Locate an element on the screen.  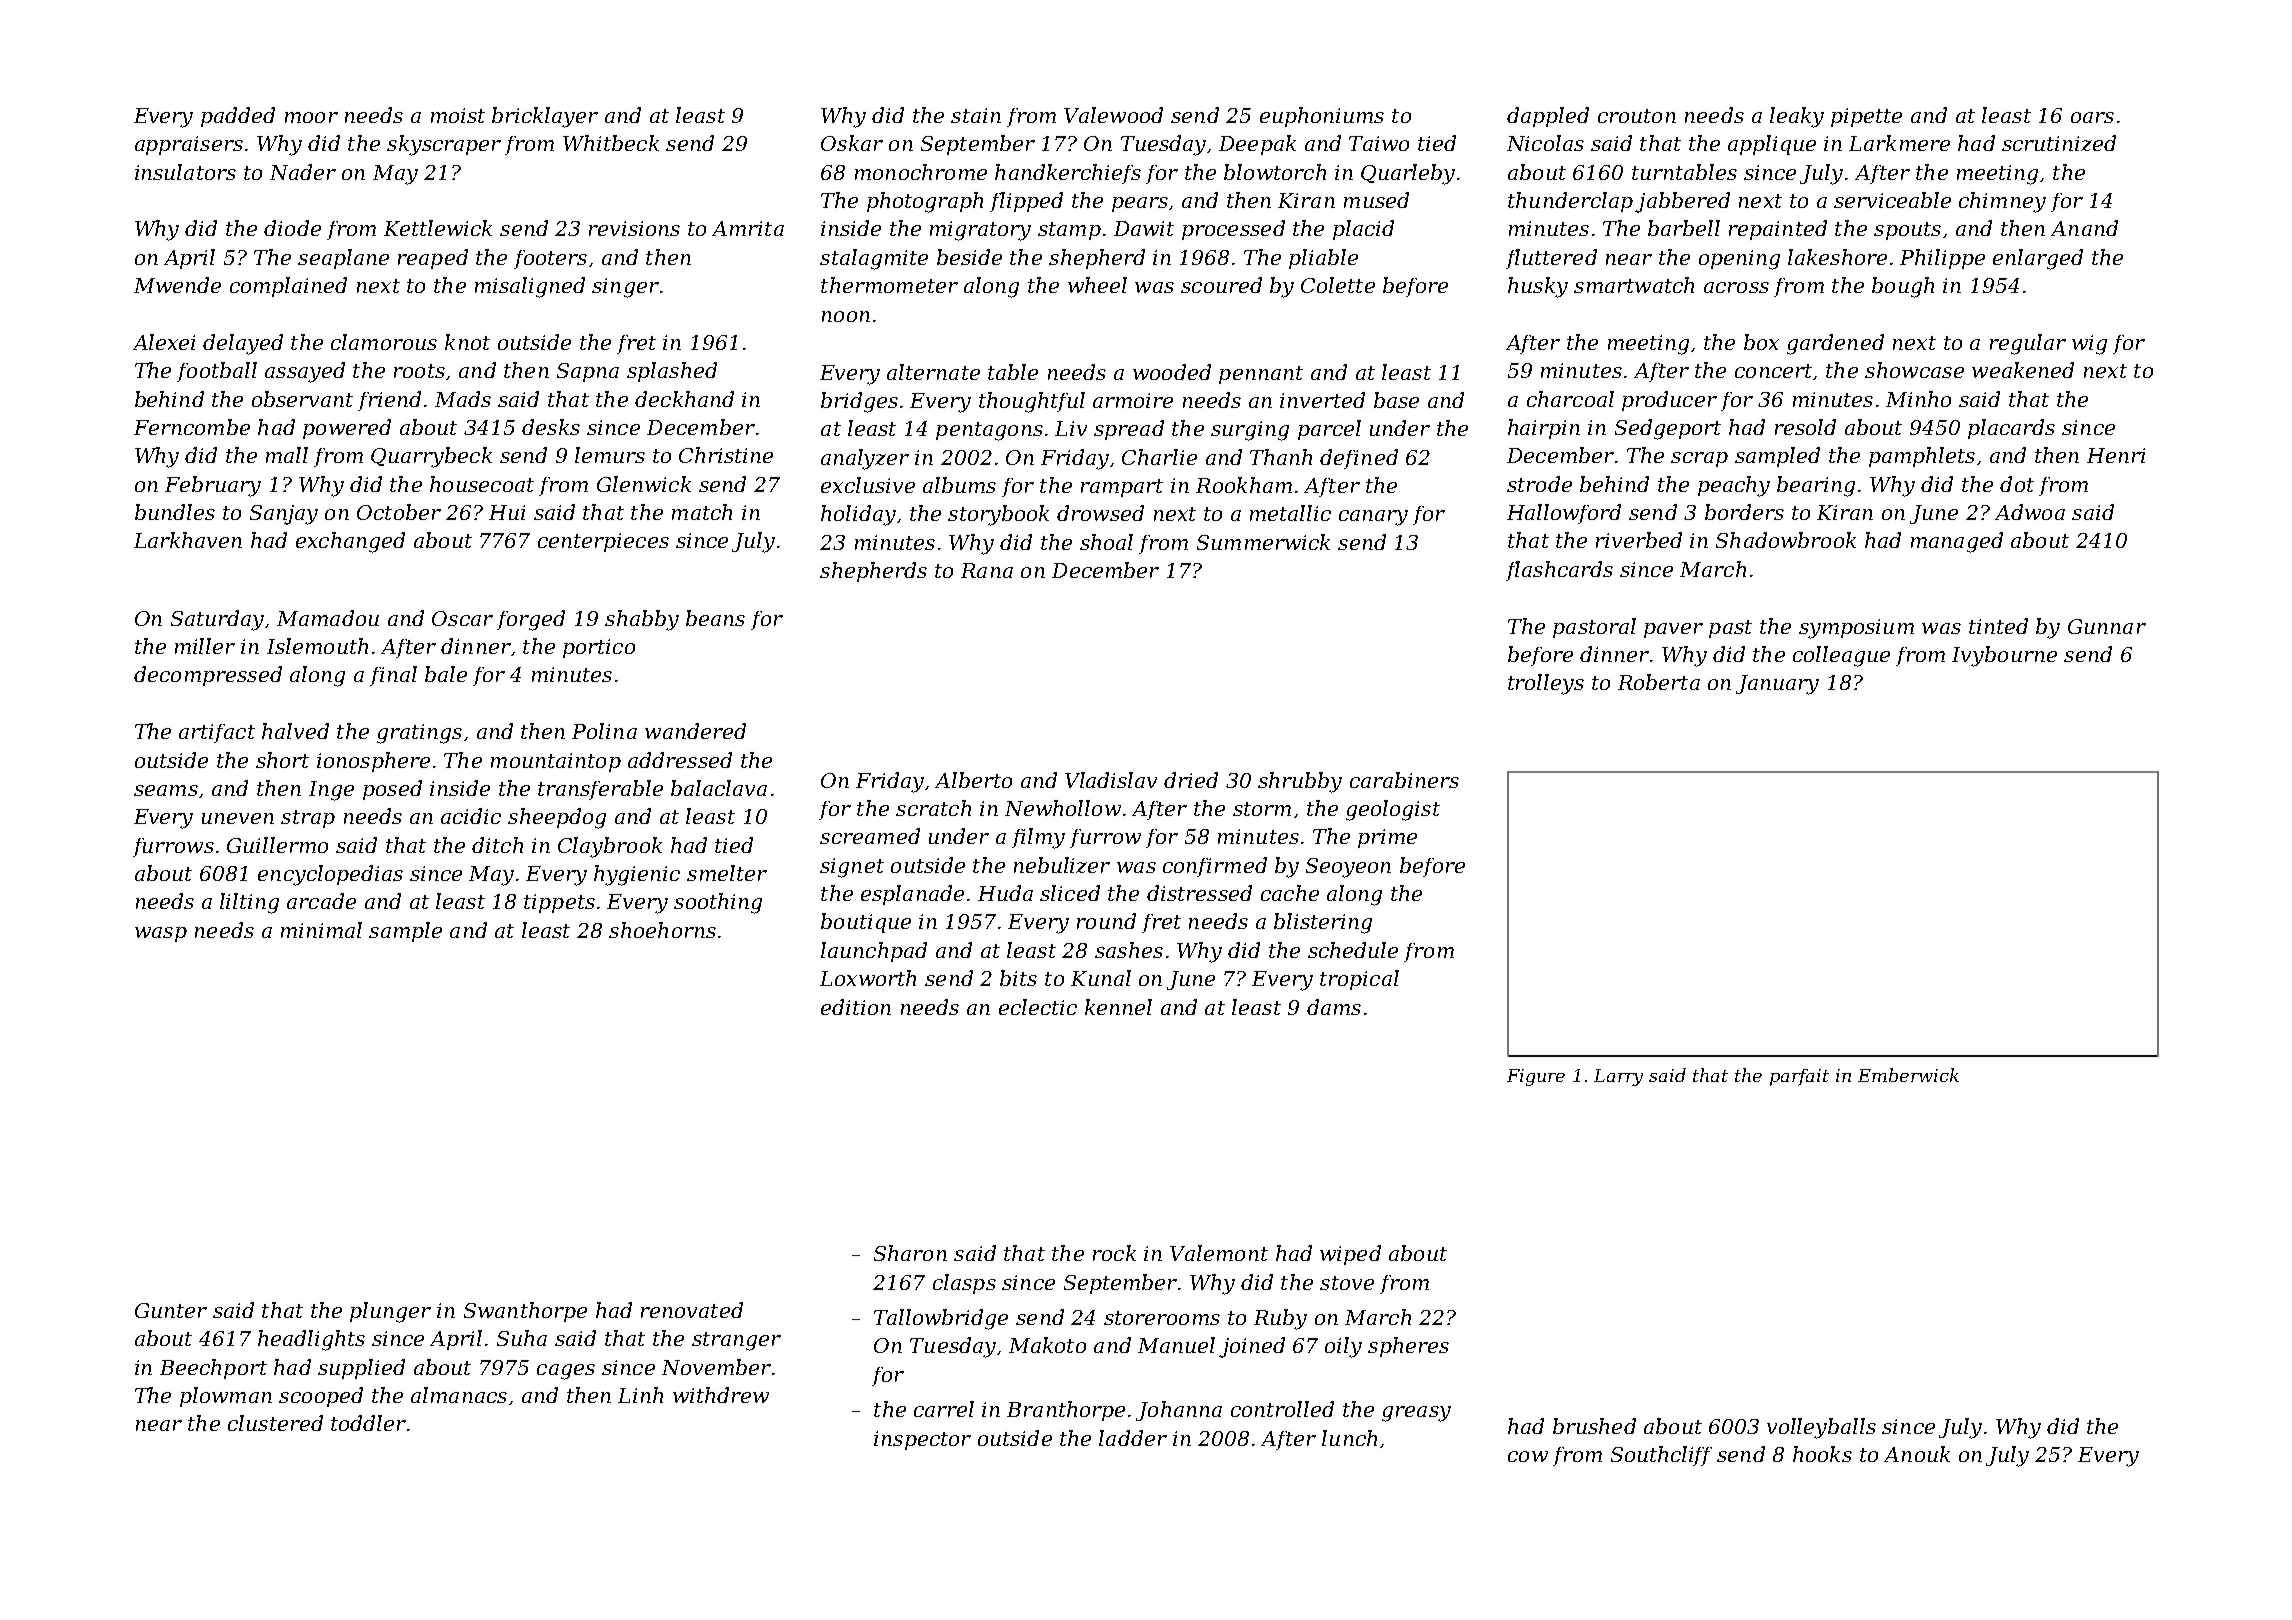
volleyballs is located at coordinates (1821, 1428).
